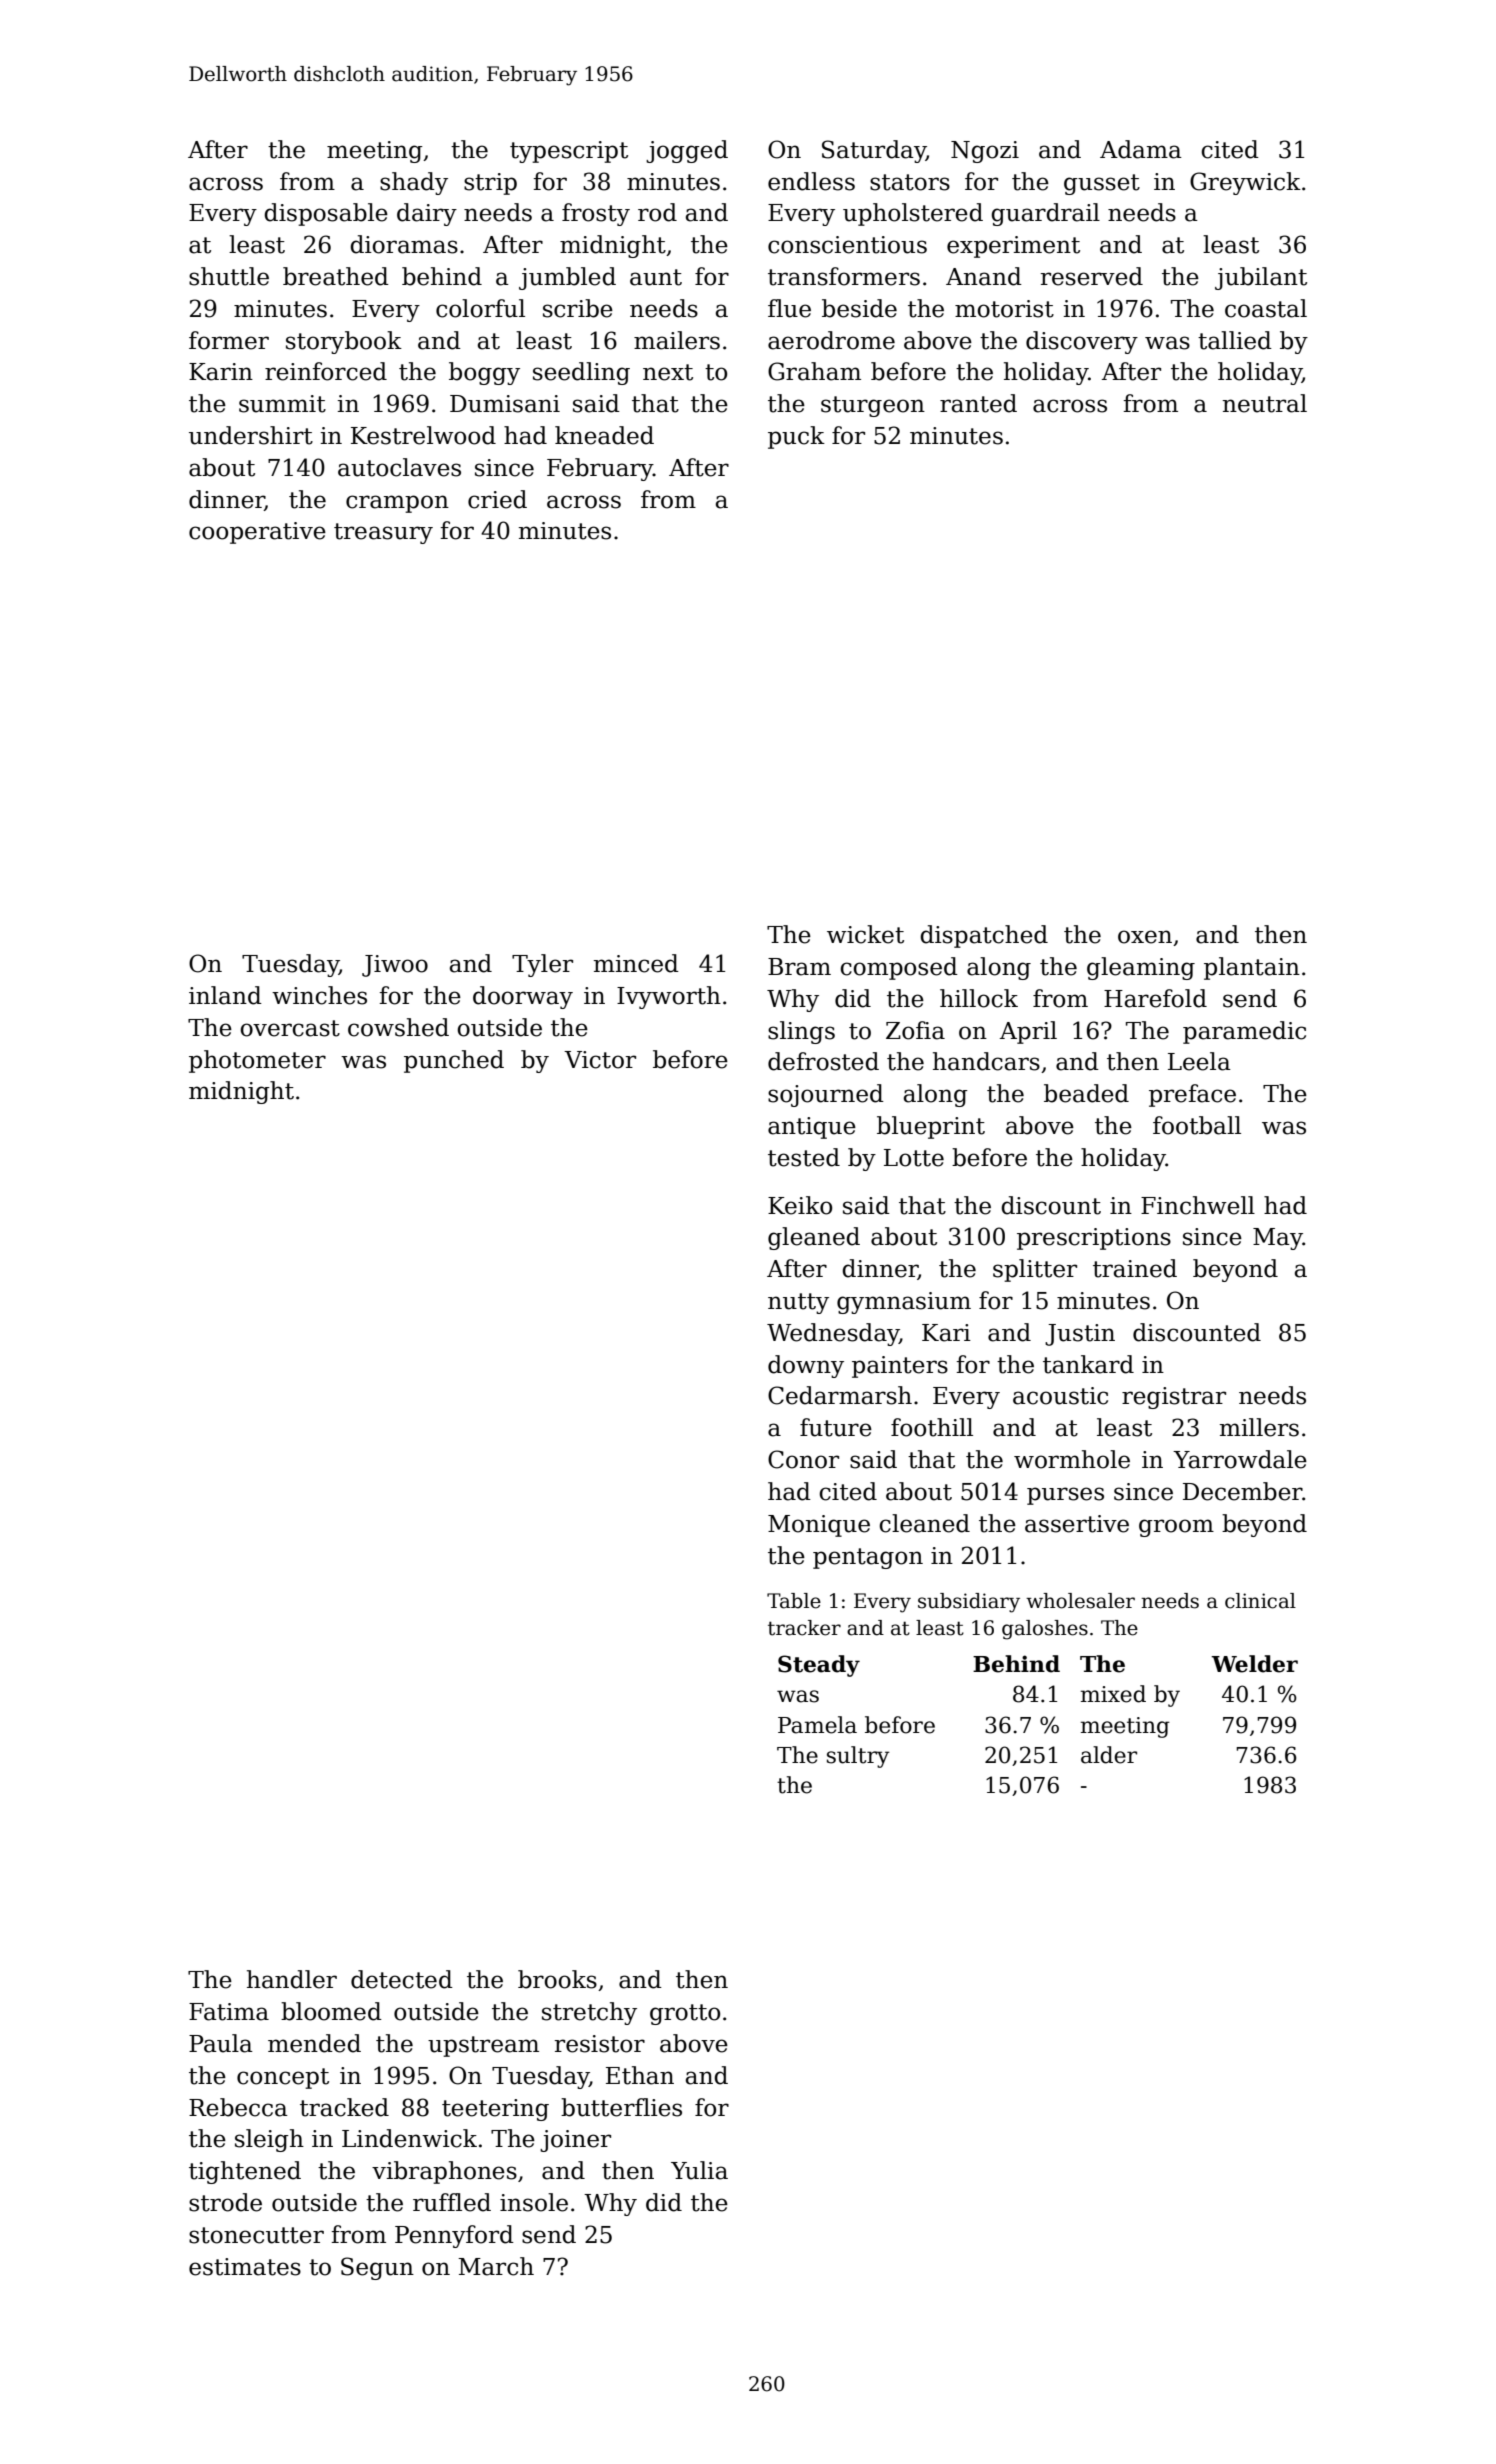  What do you see at coordinates (292, 1979) in the screenshot?
I see `handler` at bounding box center [292, 1979].
